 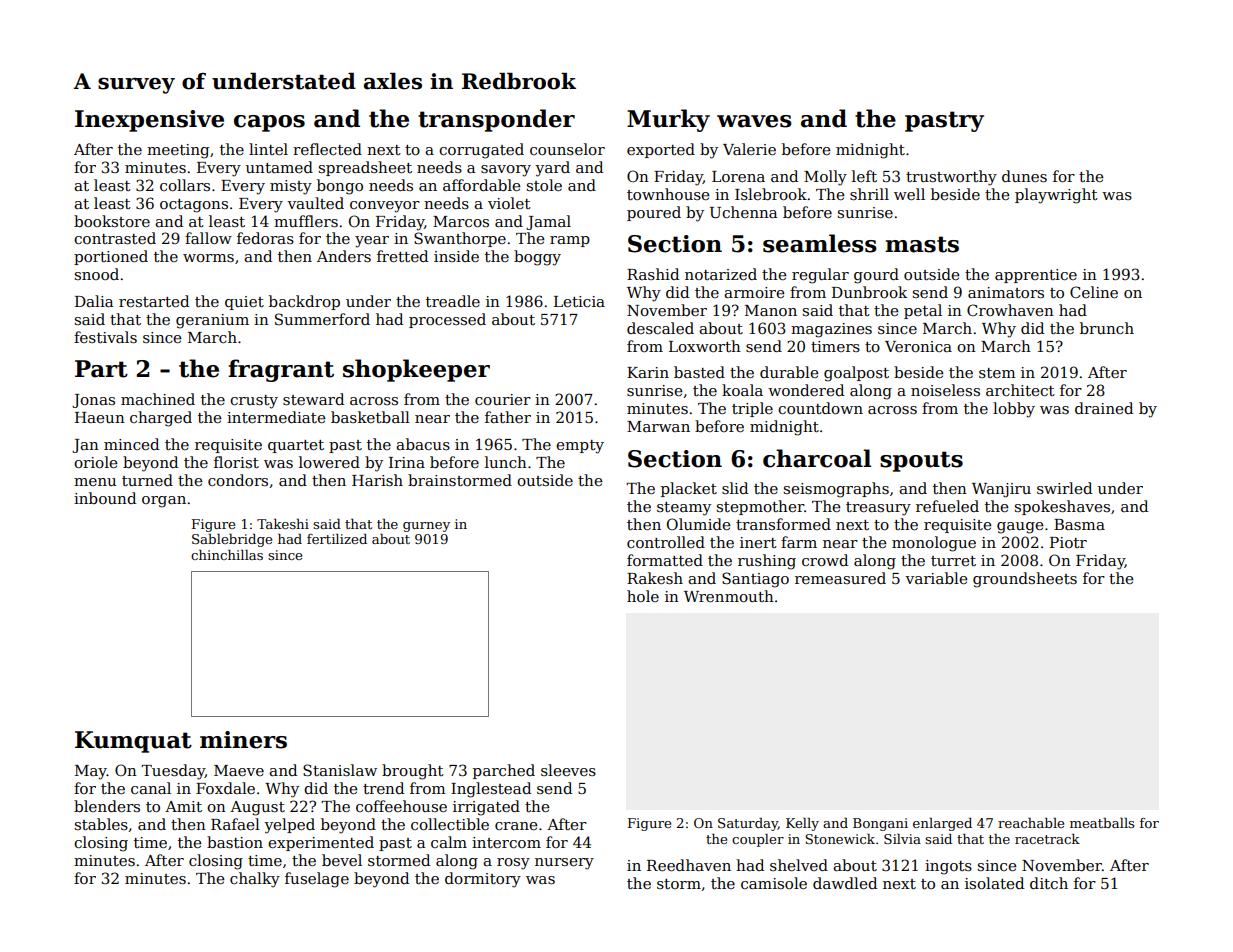 I want to click on gourd, so click(x=876, y=276).
